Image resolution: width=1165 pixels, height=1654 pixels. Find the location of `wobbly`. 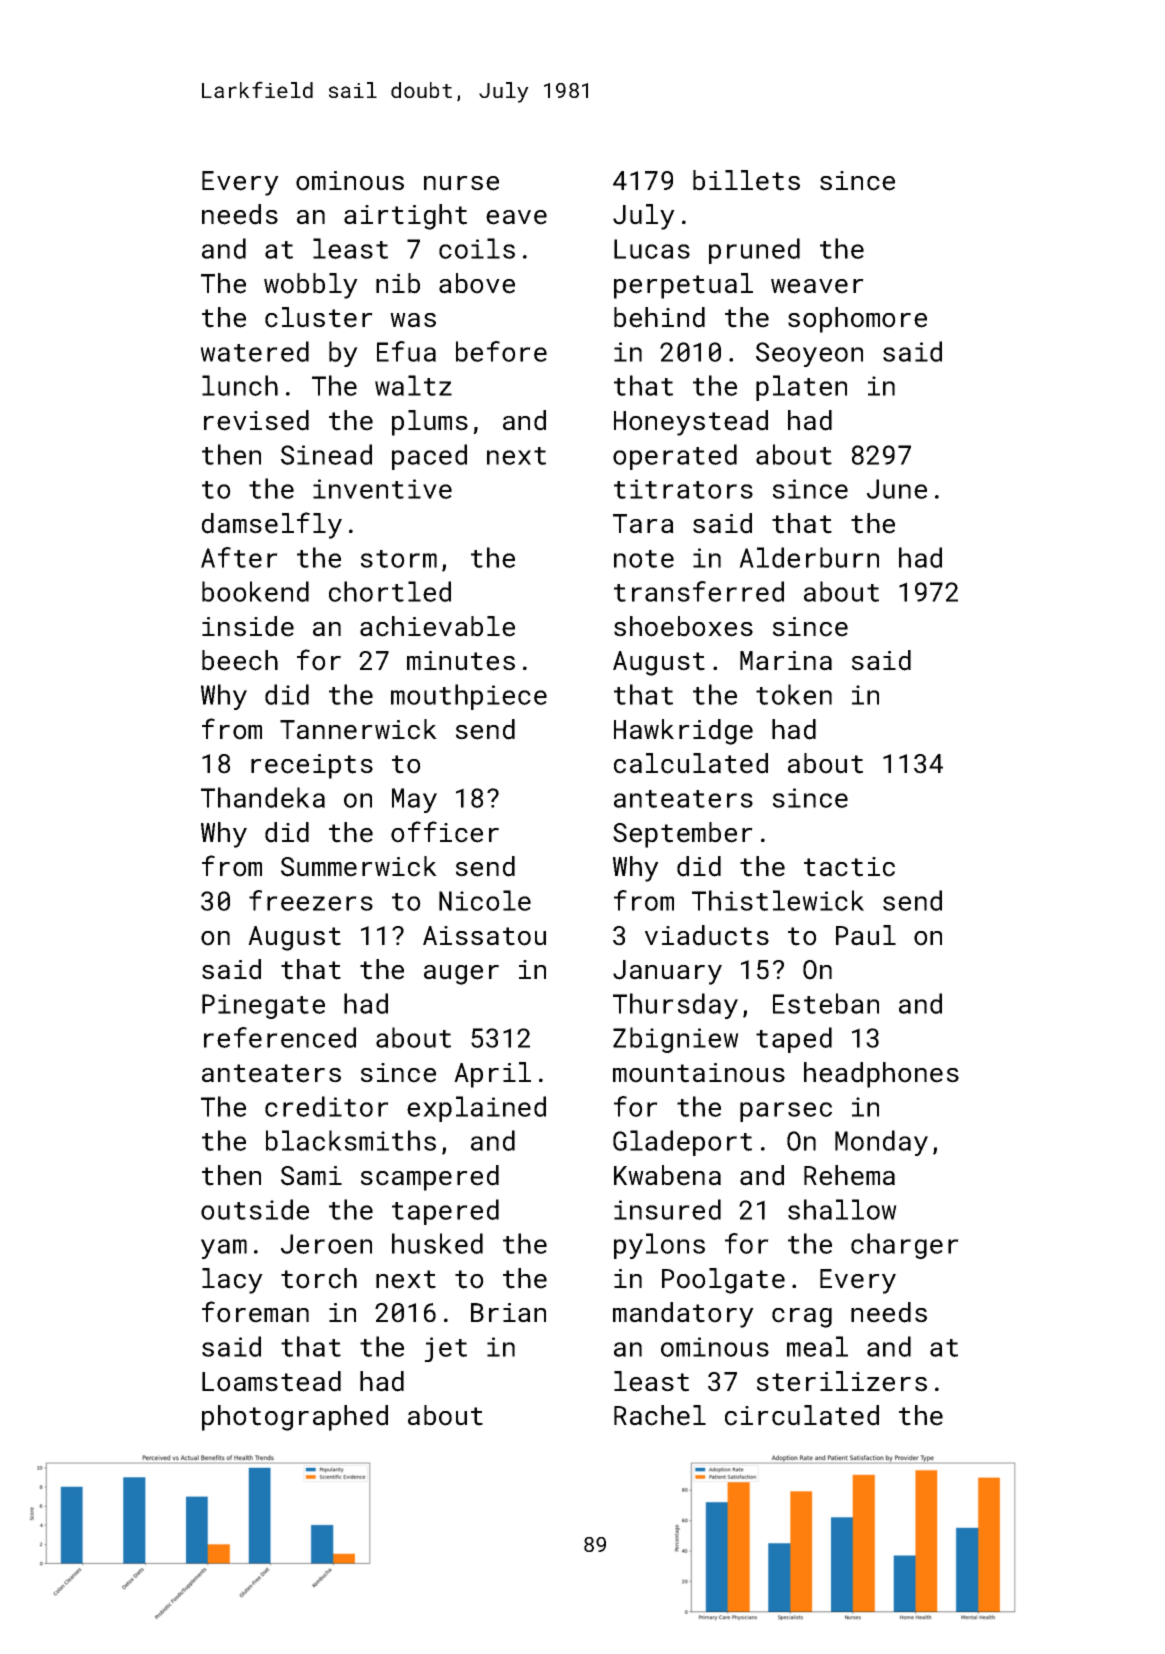

wobbly is located at coordinates (311, 286).
